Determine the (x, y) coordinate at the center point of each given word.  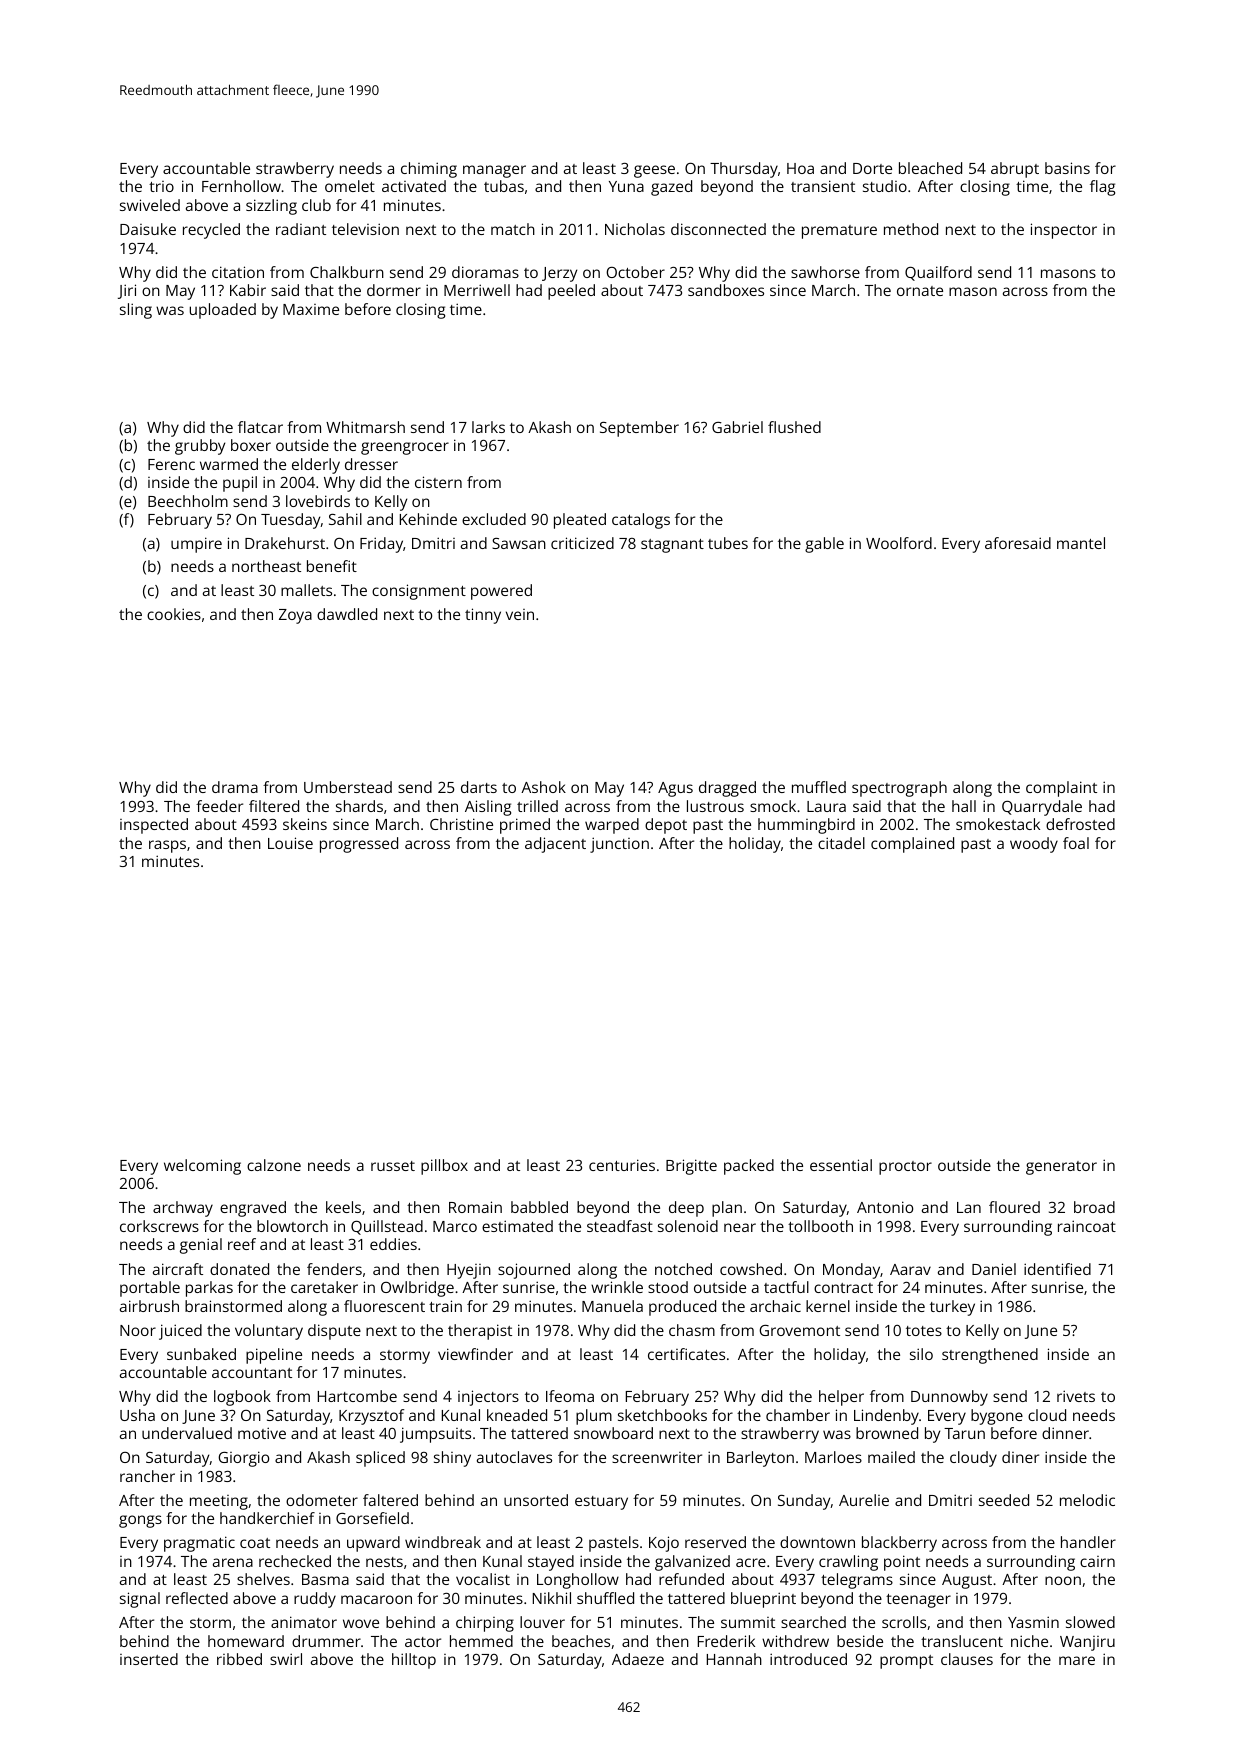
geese (654, 171)
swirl (286, 1659)
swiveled (150, 205)
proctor (905, 1168)
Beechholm (188, 501)
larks (488, 427)
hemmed (481, 1641)
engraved (253, 1209)
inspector (1064, 231)
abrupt (1015, 170)
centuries (622, 1165)
